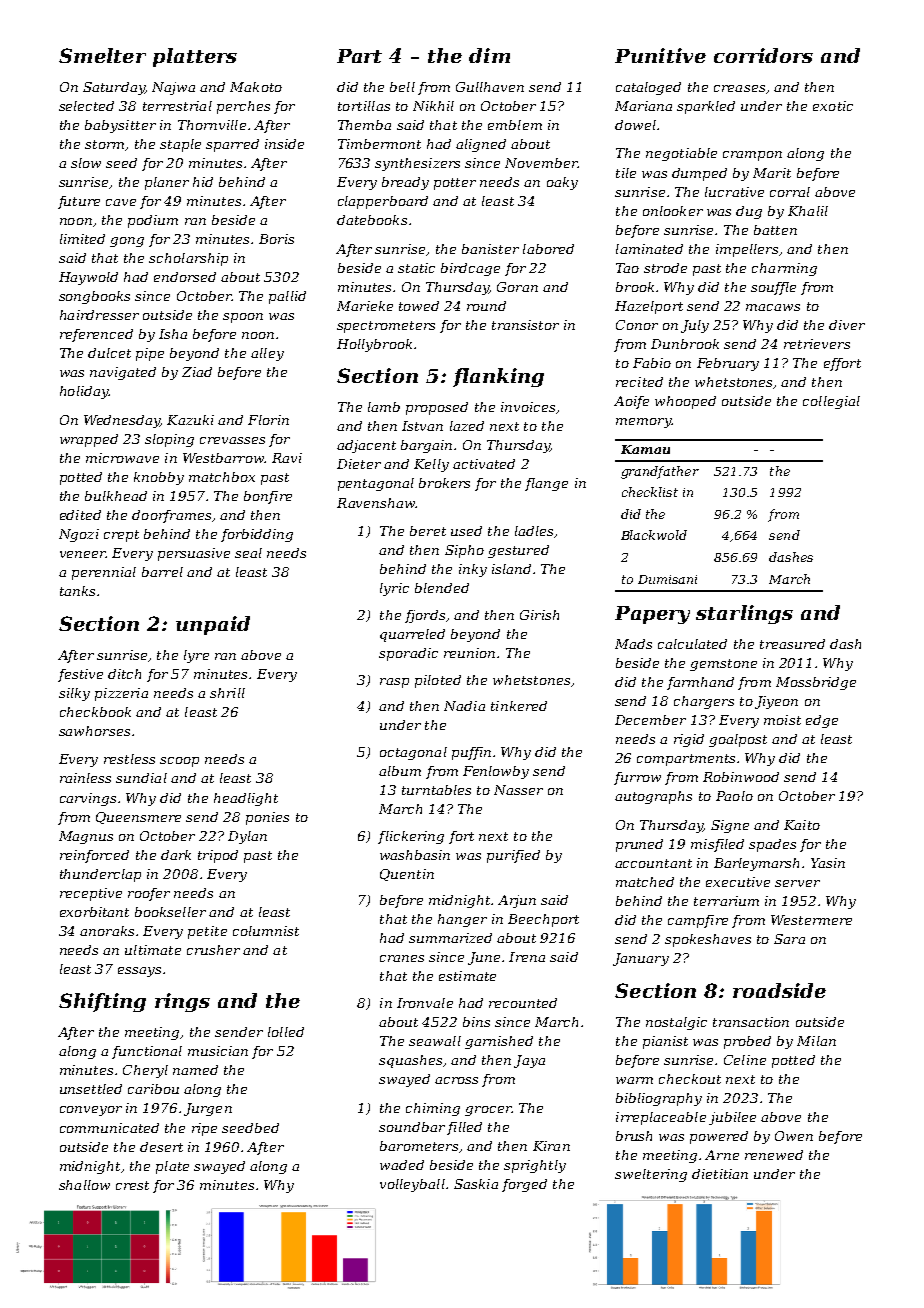  Describe the element at coordinates (124, 674) in the page. I see `ditch` at that location.
